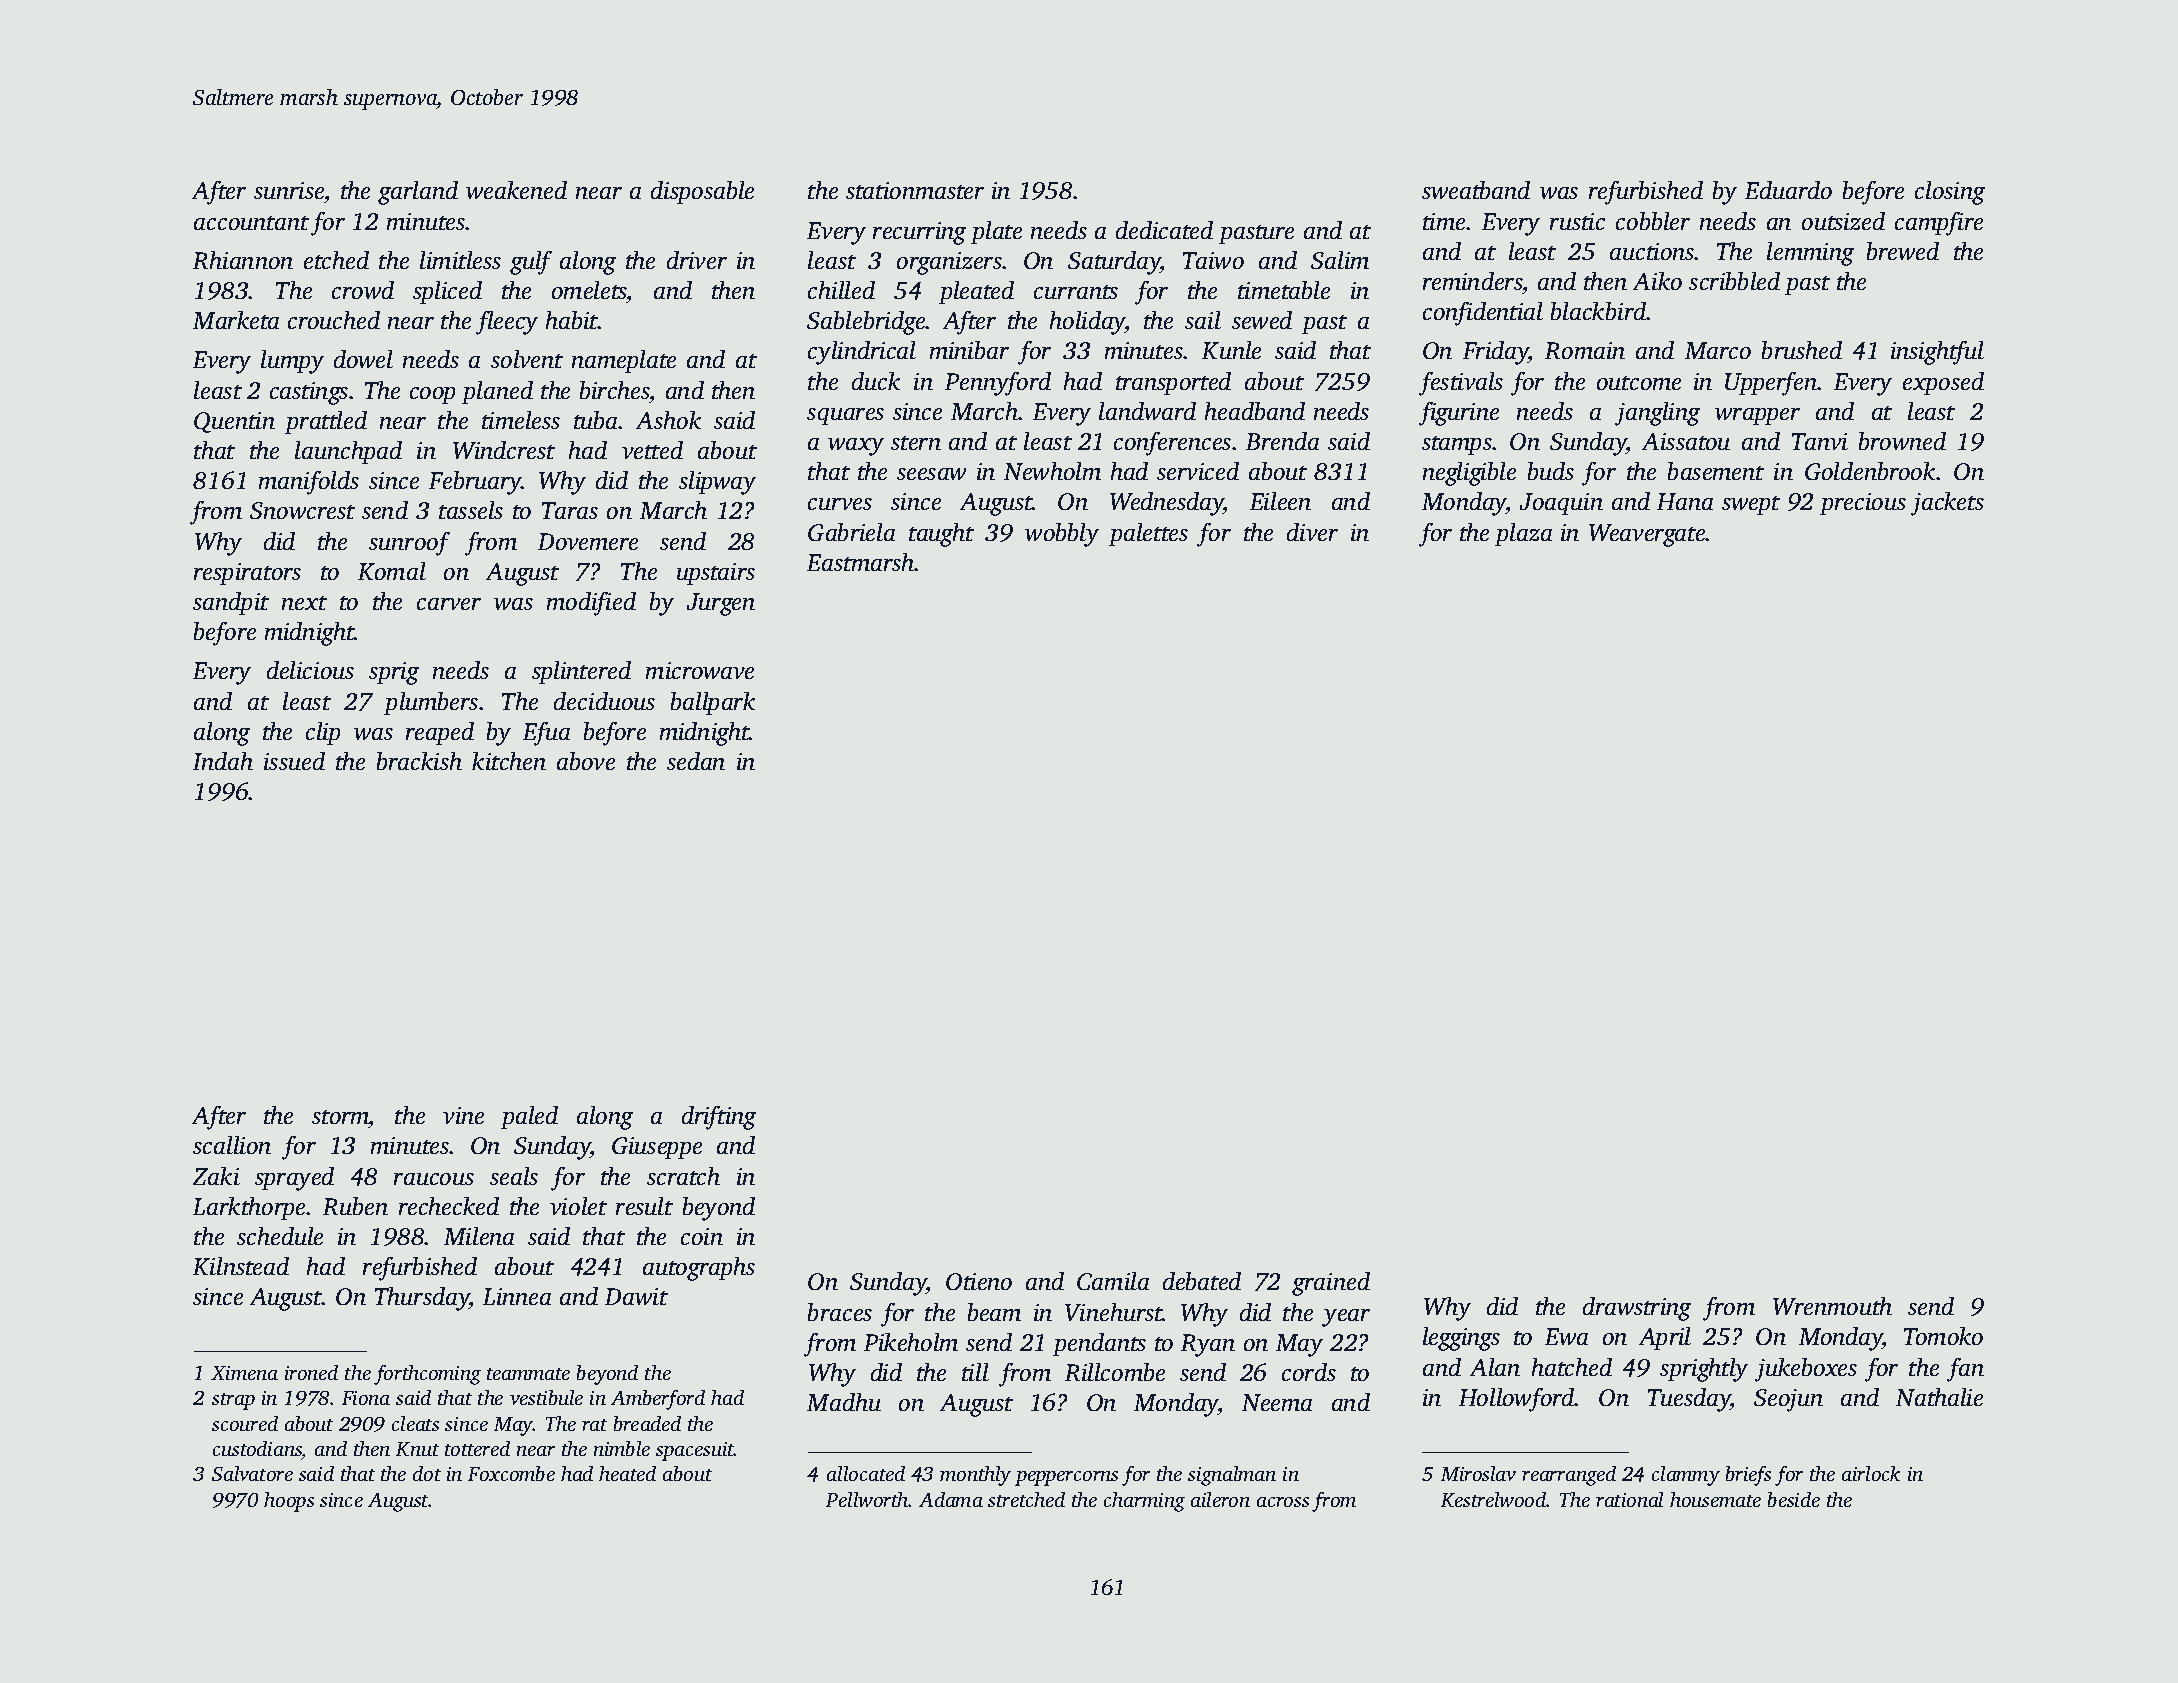  What do you see at coordinates (415, 1423) in the screenshot?
I see `cleats` at bounding box center [415, 1423].
